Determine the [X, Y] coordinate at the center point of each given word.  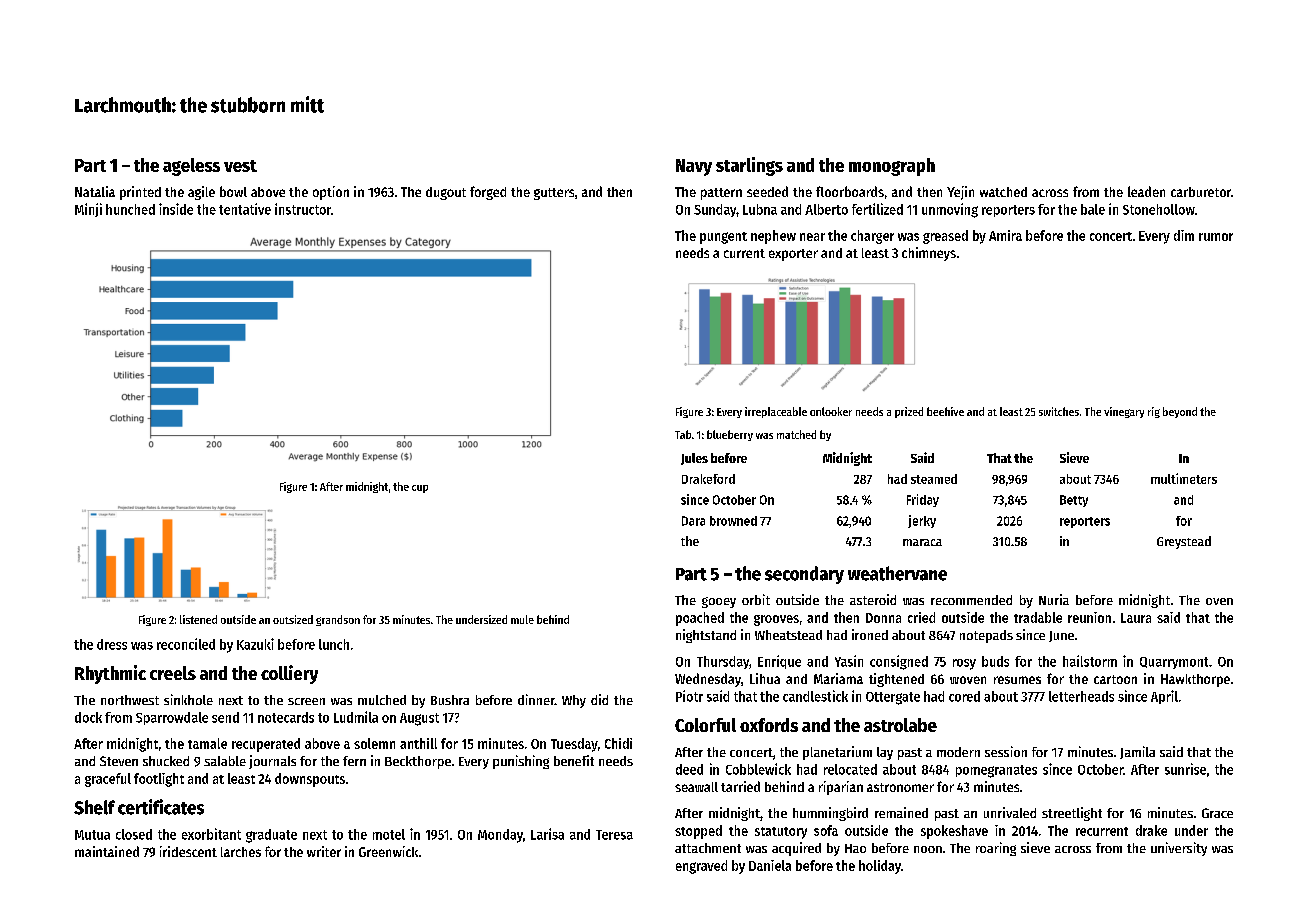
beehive [945, 411]
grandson [338, 620]
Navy [694, 167]
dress [112, 644]
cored [964, 696]
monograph [892, 167]
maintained [107, 851]
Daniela [770, 865]
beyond [1180, 412]
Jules [694, 459]
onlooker [831, 411]
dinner [536, 699]
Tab [683, 434]
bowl [233, 191]
